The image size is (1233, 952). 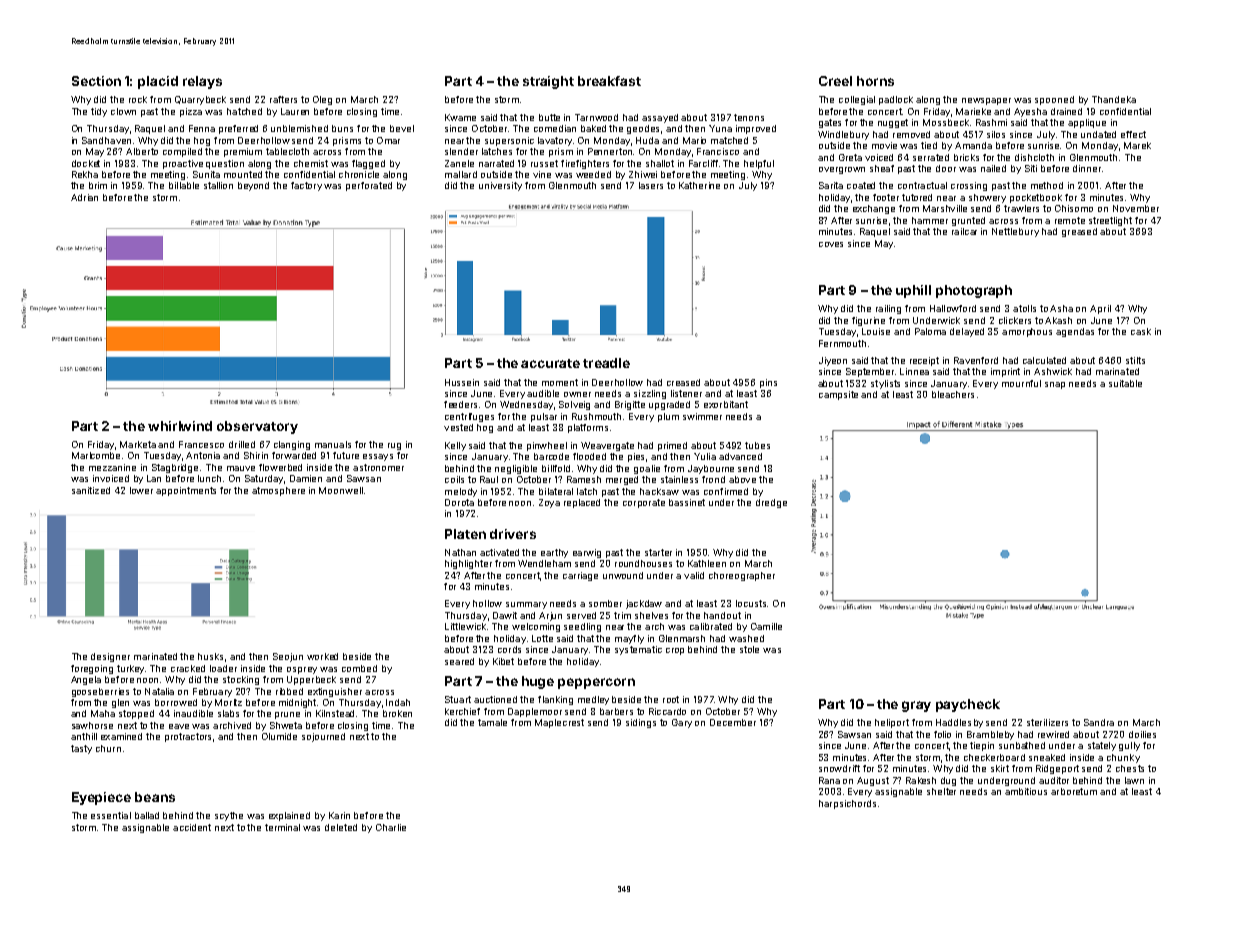 I want to click on Charlie, so click(x=391, y=827).
